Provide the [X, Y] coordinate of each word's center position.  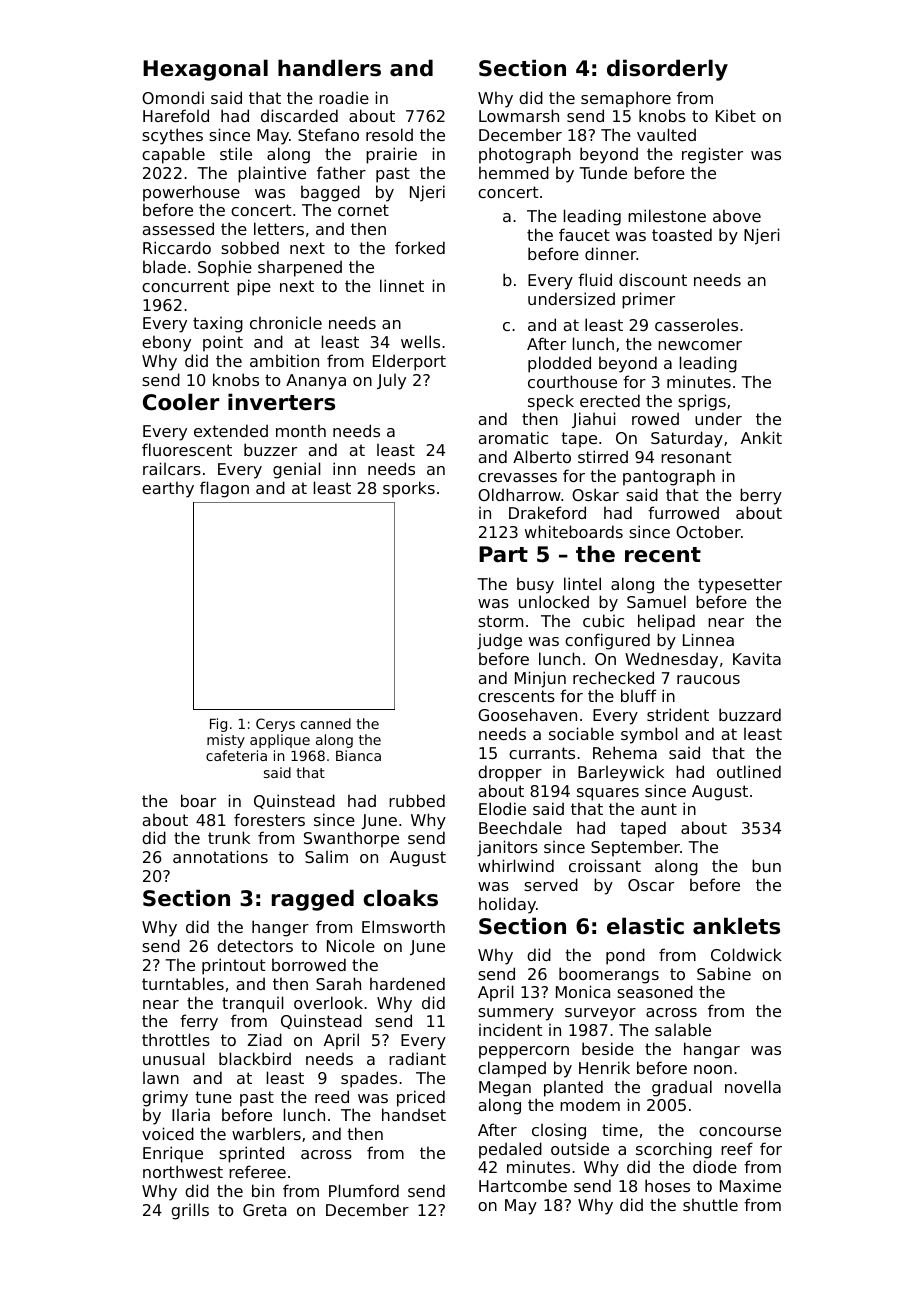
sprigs [702, 402]
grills [190, 1211]
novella [753, 1086]
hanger [280, 928]
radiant [417, 1058]
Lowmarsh [519, 115]
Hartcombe [523, 1185]
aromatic [513, 438]
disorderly [667, 70]
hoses [667, 1185]
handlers [329, 68]
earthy [168, 489]
